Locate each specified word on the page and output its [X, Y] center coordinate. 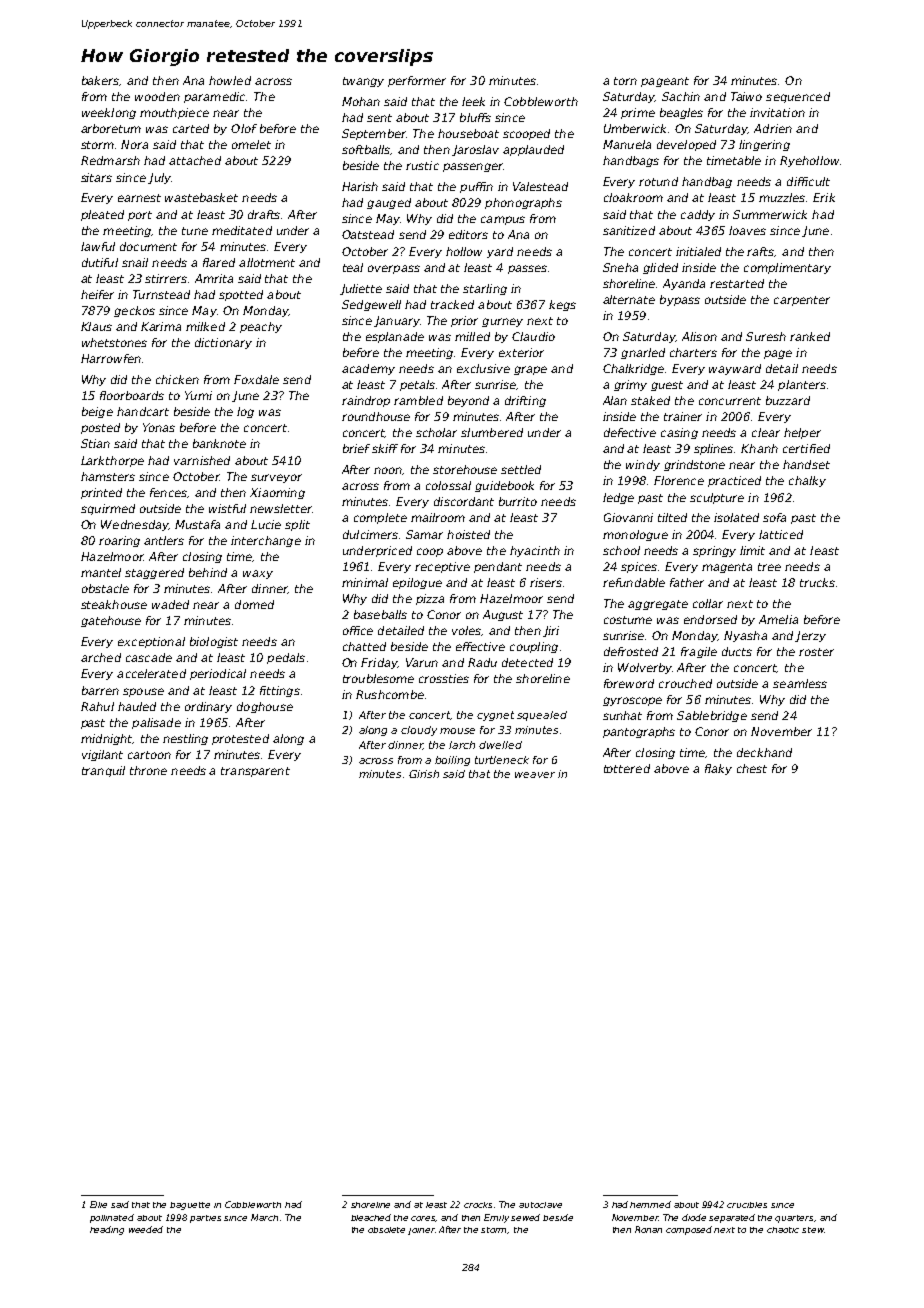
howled [230, 80]
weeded [146, 1229]
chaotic [783, 1230]
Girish [424, 774]
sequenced [798, 97]
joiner [421, 1231]
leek [473, 101]
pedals [286, 658]
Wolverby [645, 668]
